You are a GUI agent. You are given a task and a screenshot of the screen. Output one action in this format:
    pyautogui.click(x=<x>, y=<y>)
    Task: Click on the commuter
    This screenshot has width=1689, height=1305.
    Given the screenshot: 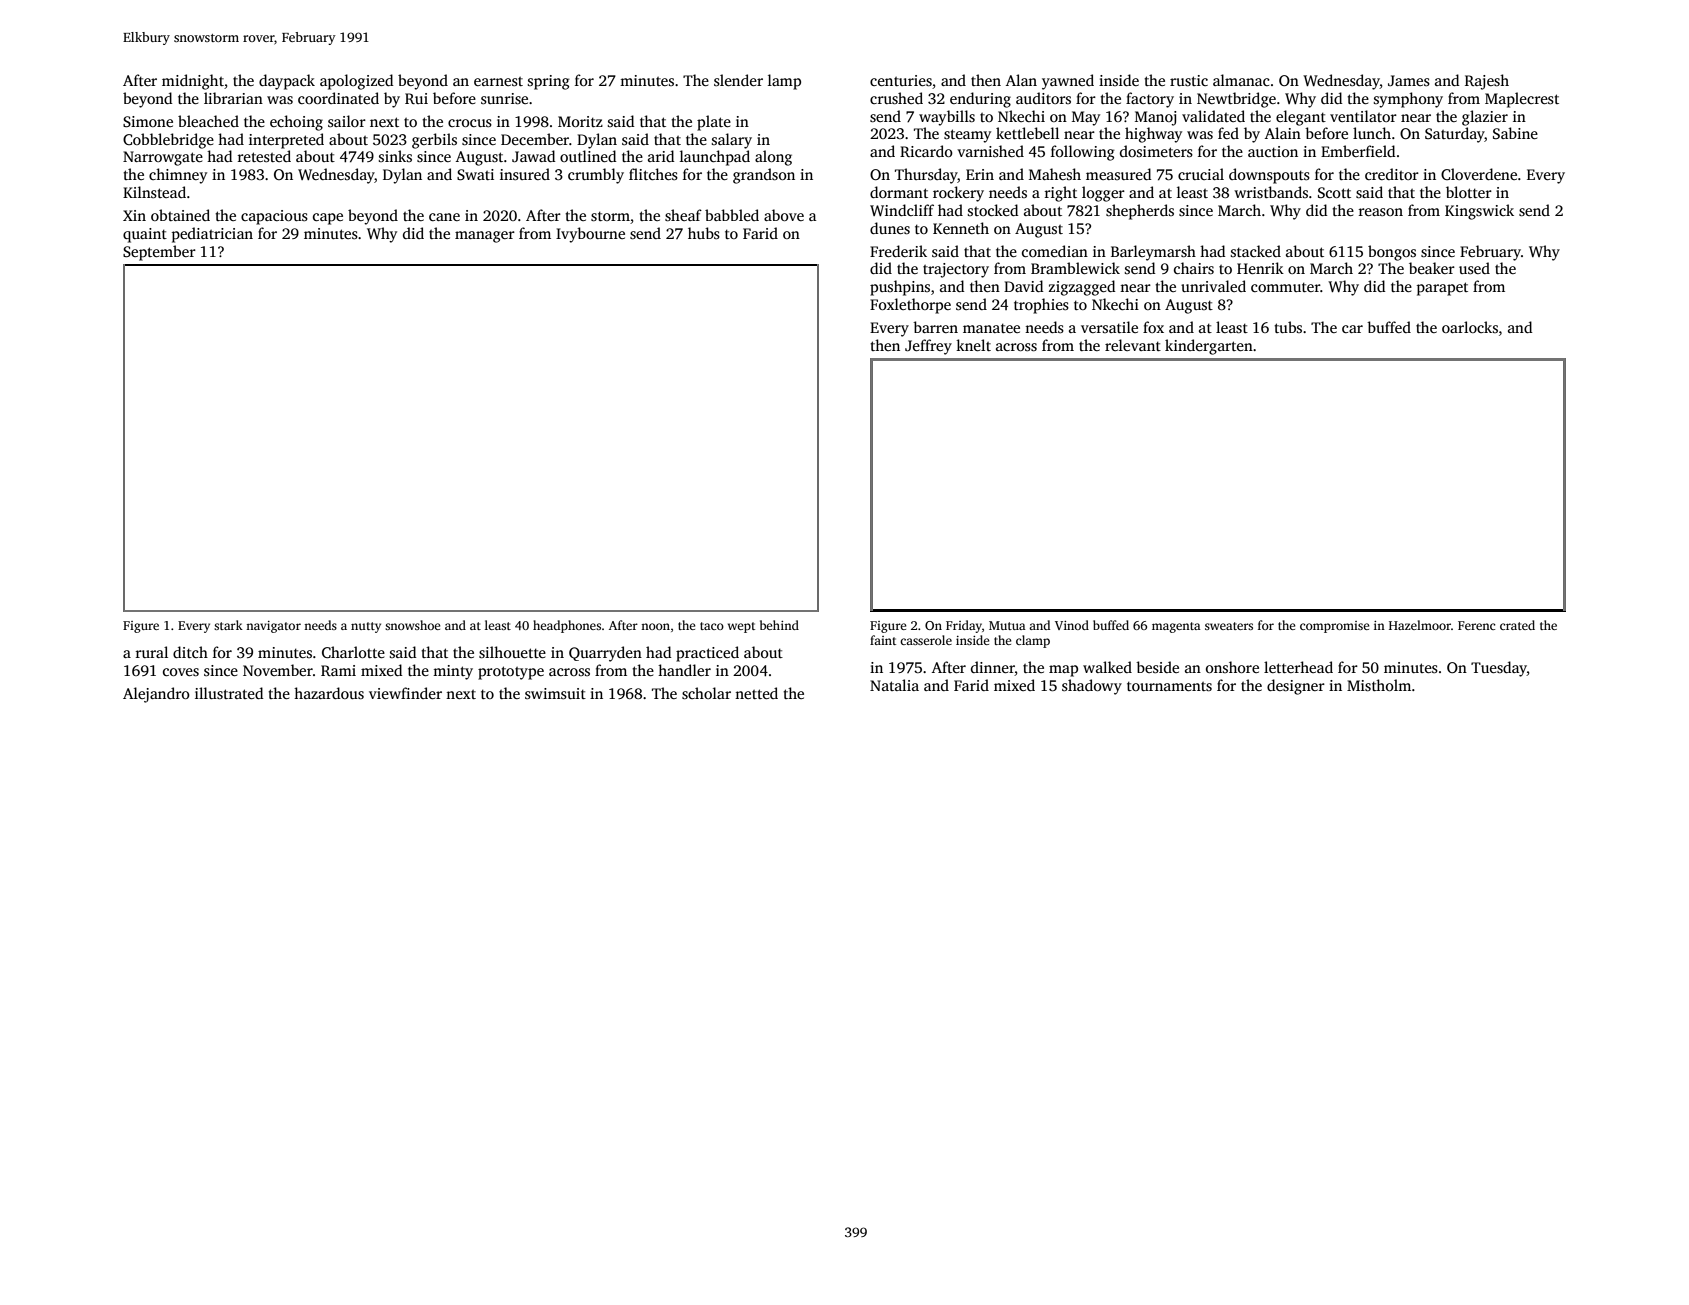 What is the action you would take?
    pyautogui.click(x=1285, y=287)
